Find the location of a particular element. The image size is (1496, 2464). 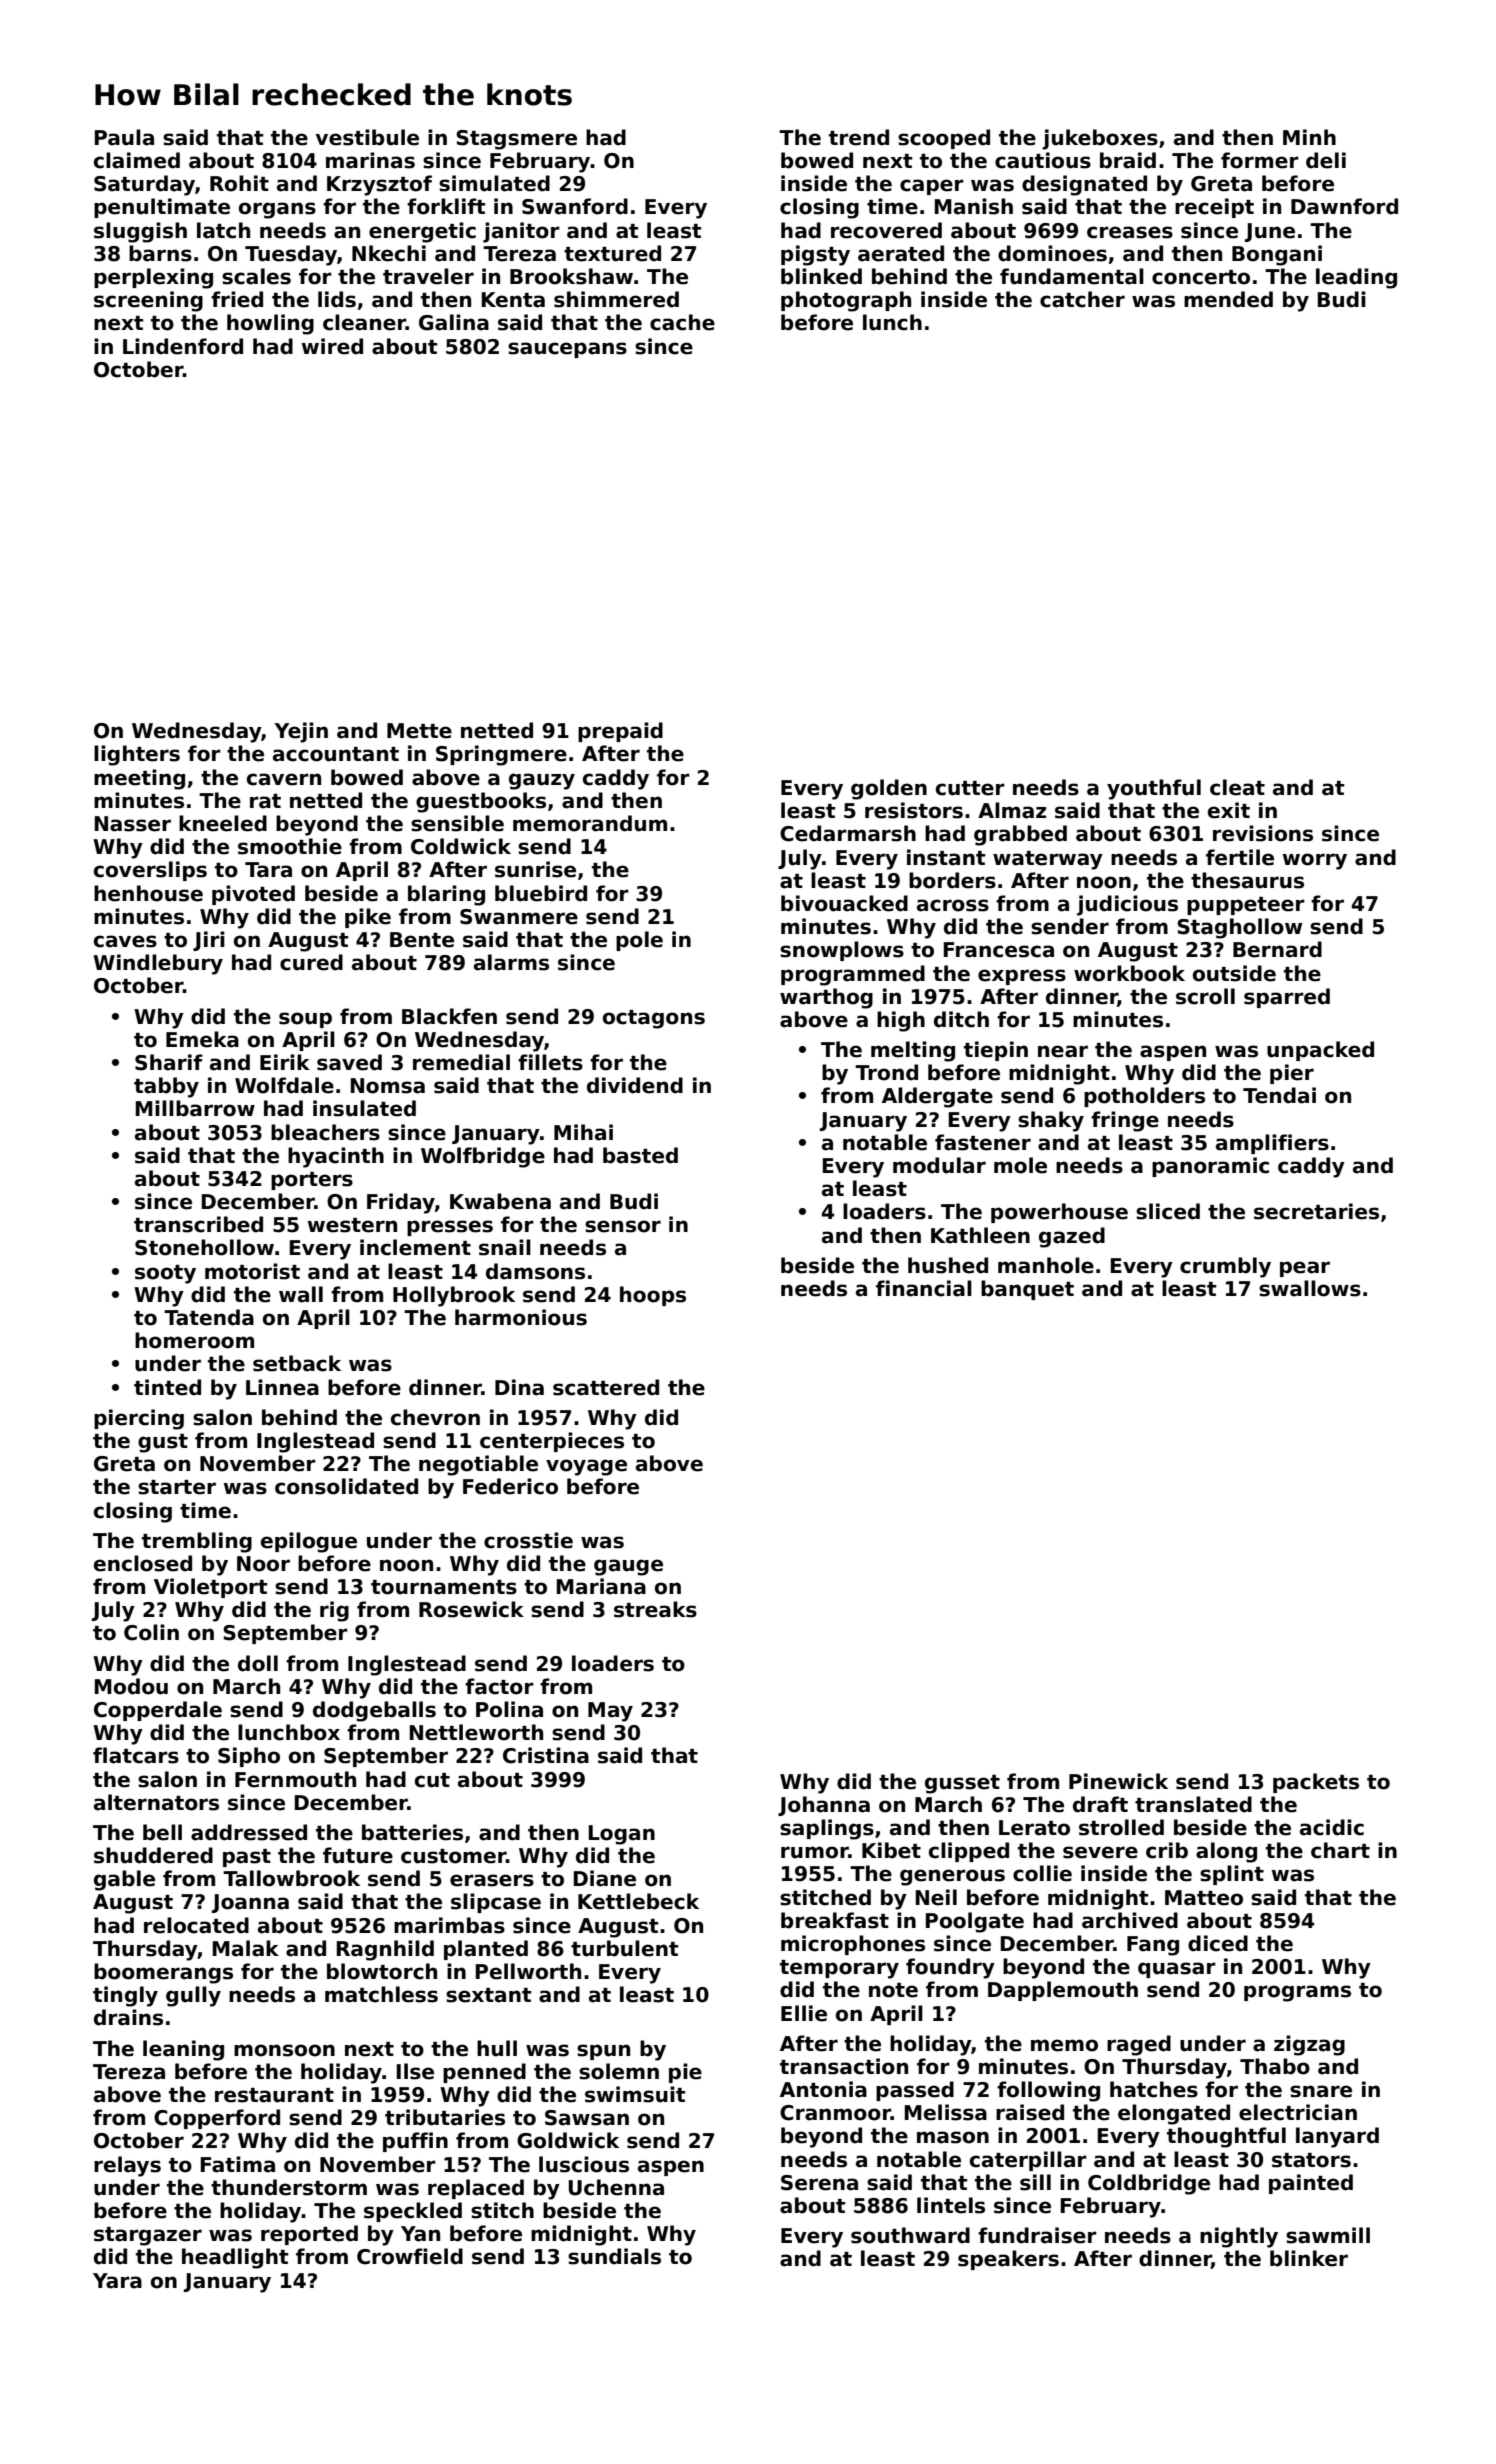

prepaid is located at coordinates (620, 732).
